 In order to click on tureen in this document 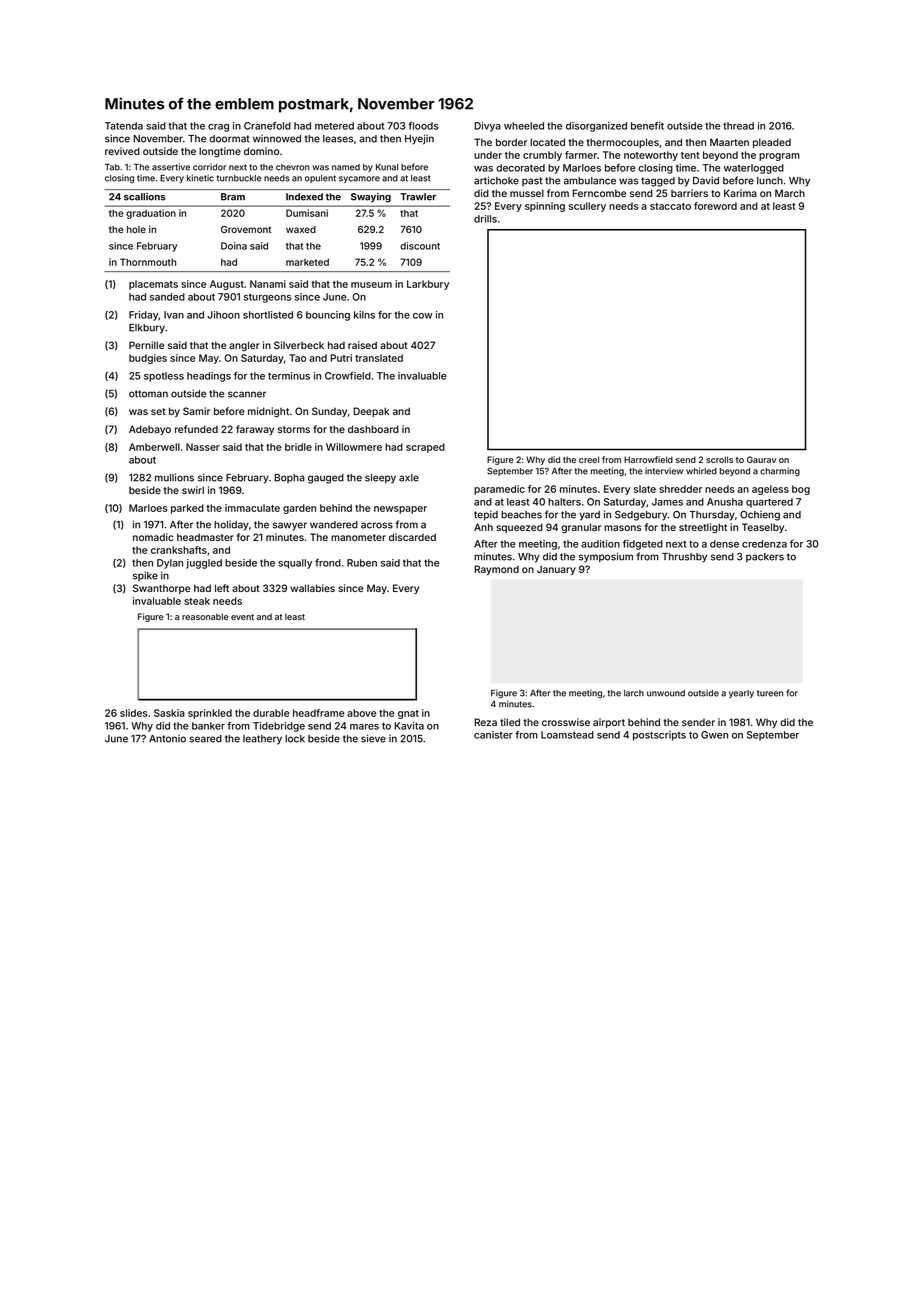, I will do `click(770, 693)`.
